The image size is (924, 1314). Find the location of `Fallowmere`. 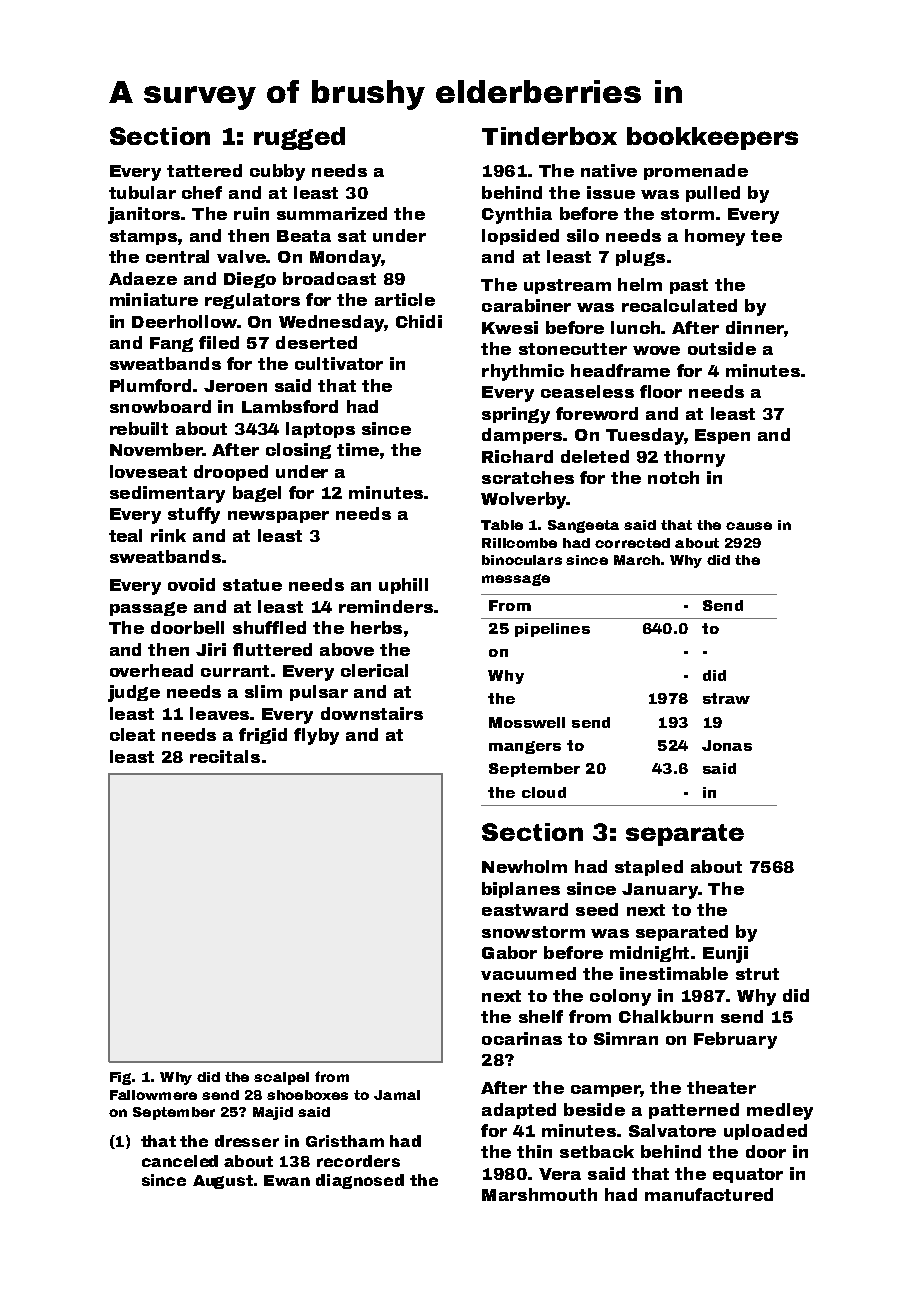

Fallowmere is located at coordinates (153, 1095).
